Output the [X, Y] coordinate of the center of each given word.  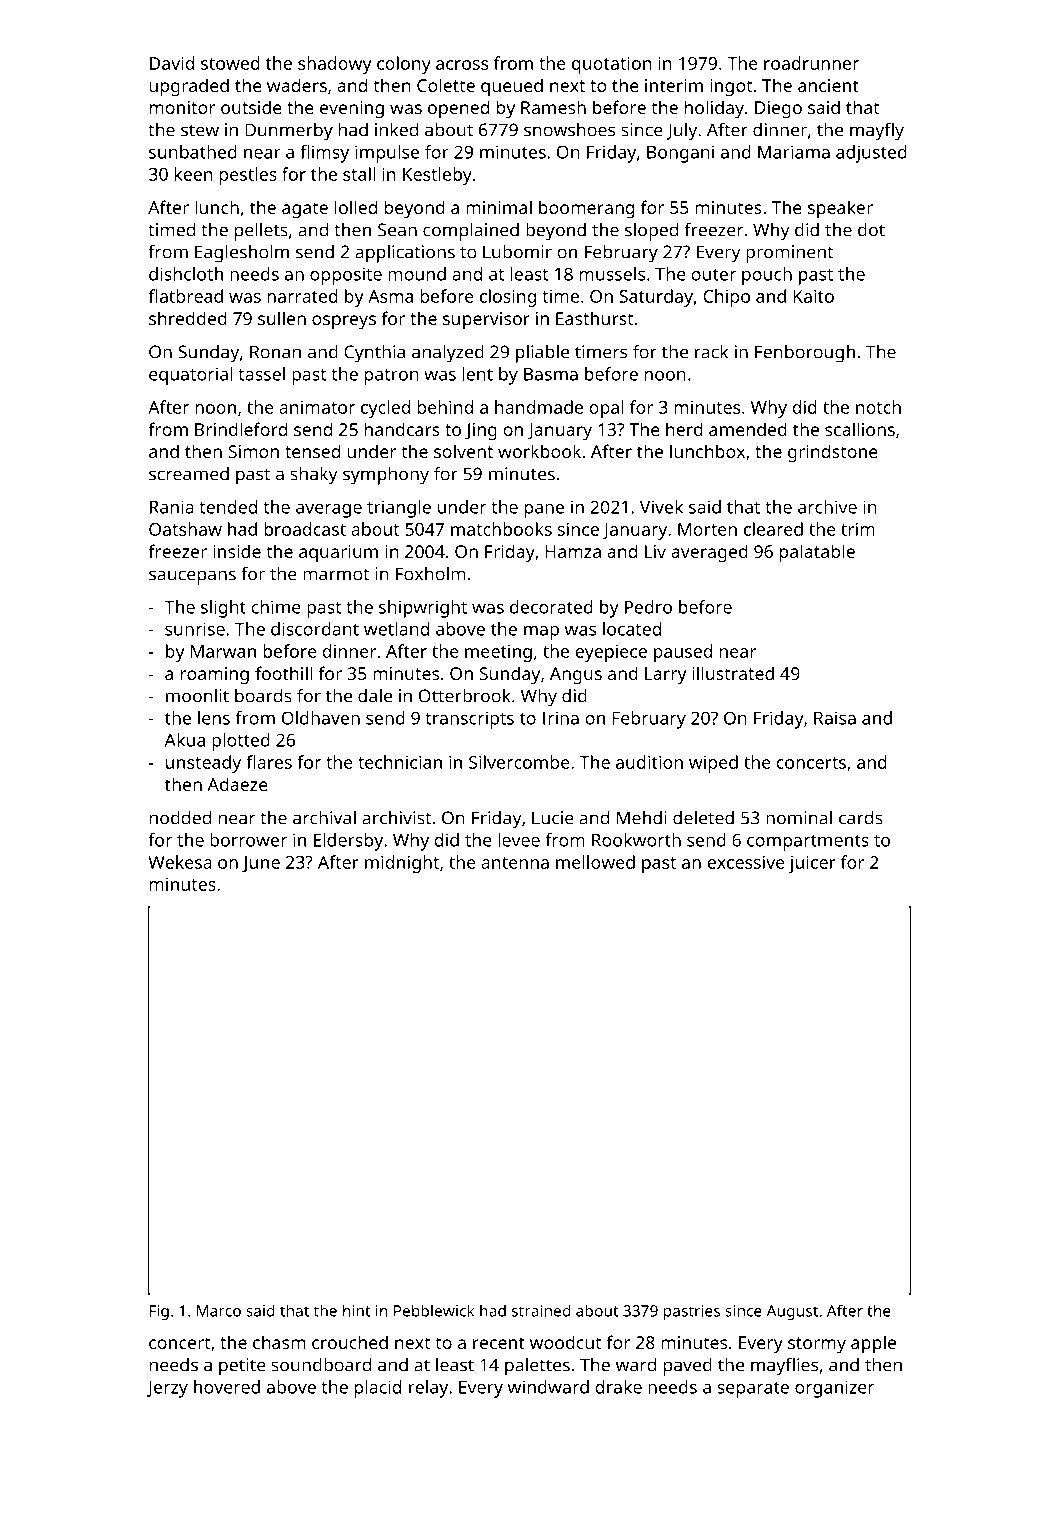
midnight [402, 864]
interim [674, 85]
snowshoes [569, 130]
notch [878, 407]
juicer [812, 864]
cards [861, 818]
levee [519, 840]
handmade [539, 407]
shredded [188, 318]
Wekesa [180, 862]
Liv [655, 551]
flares [269, 762]
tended [228, 507]
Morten [707, 529]
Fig [159, 1312]
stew [200, 130]
